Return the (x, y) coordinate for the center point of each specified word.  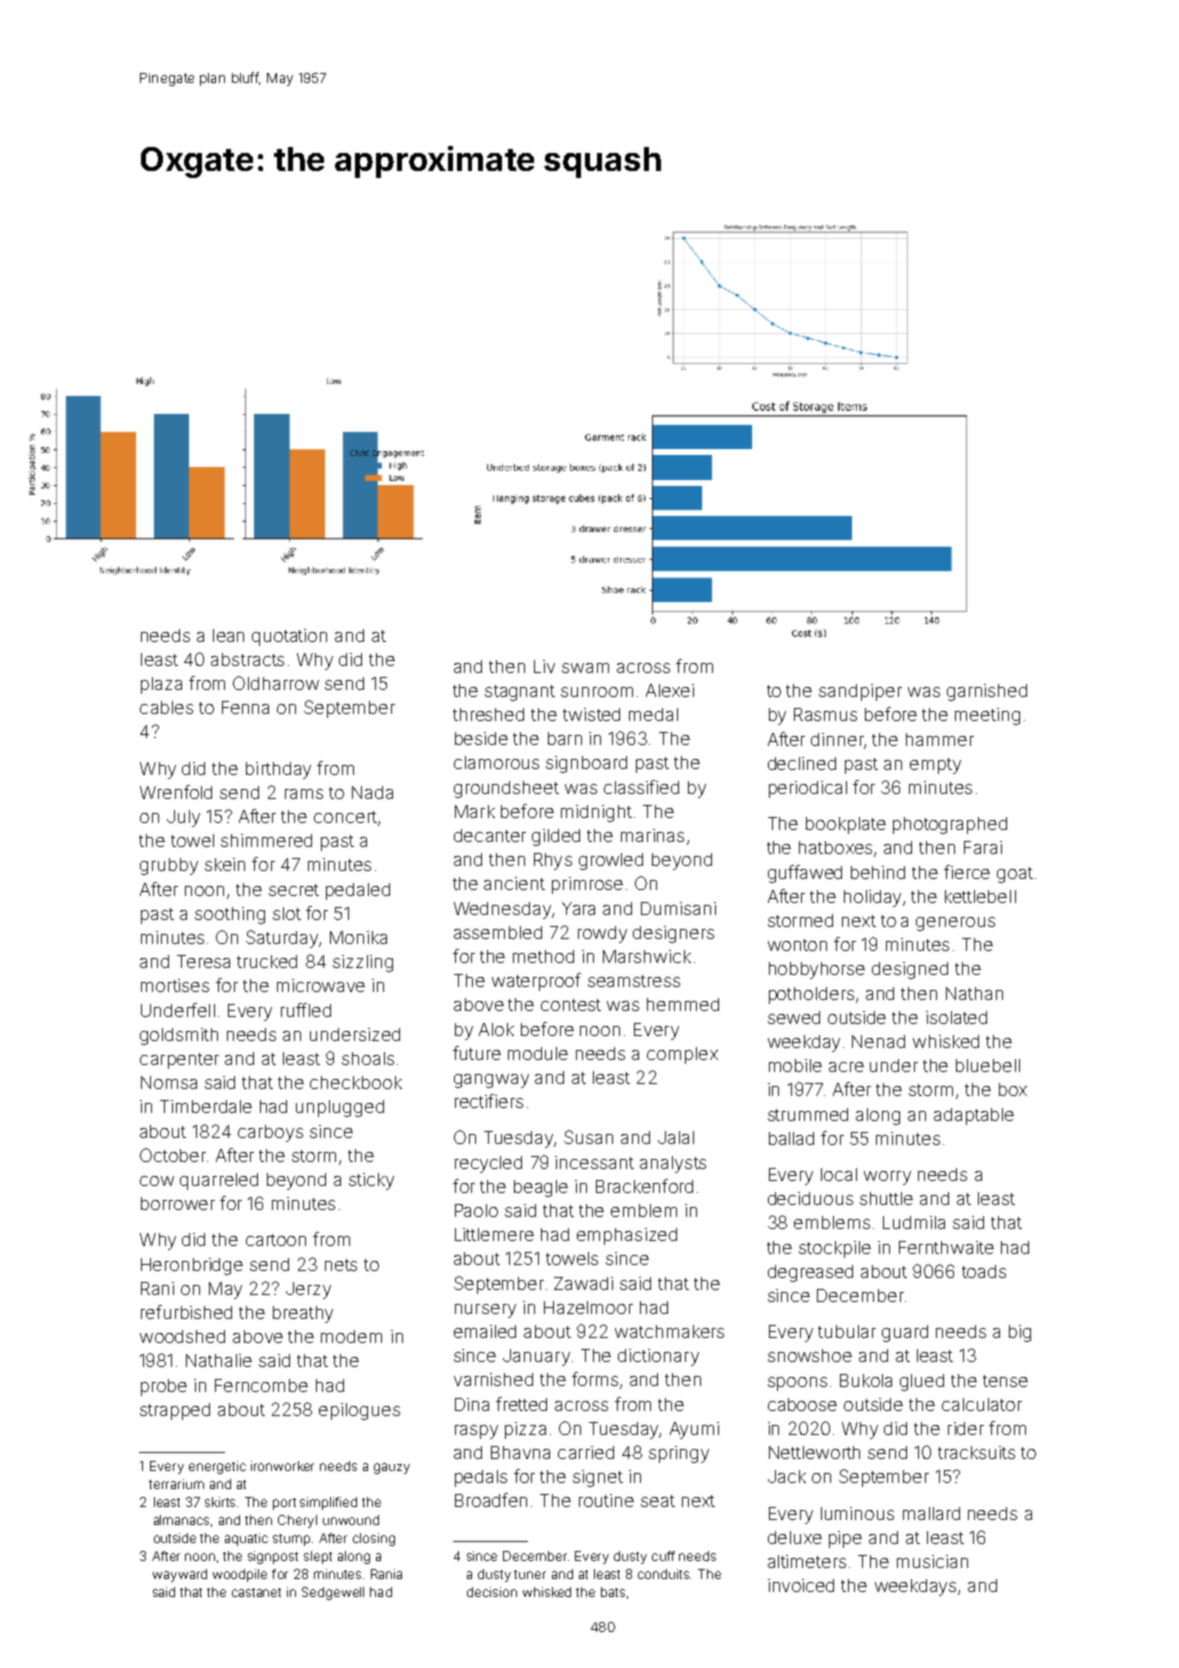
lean (228, 635)
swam (585, 668)
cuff (663, 1556)
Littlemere (494, 1234)
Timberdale (206, 1106)
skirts (220, 1502)
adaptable (974, 1116)
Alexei (670, 690)
